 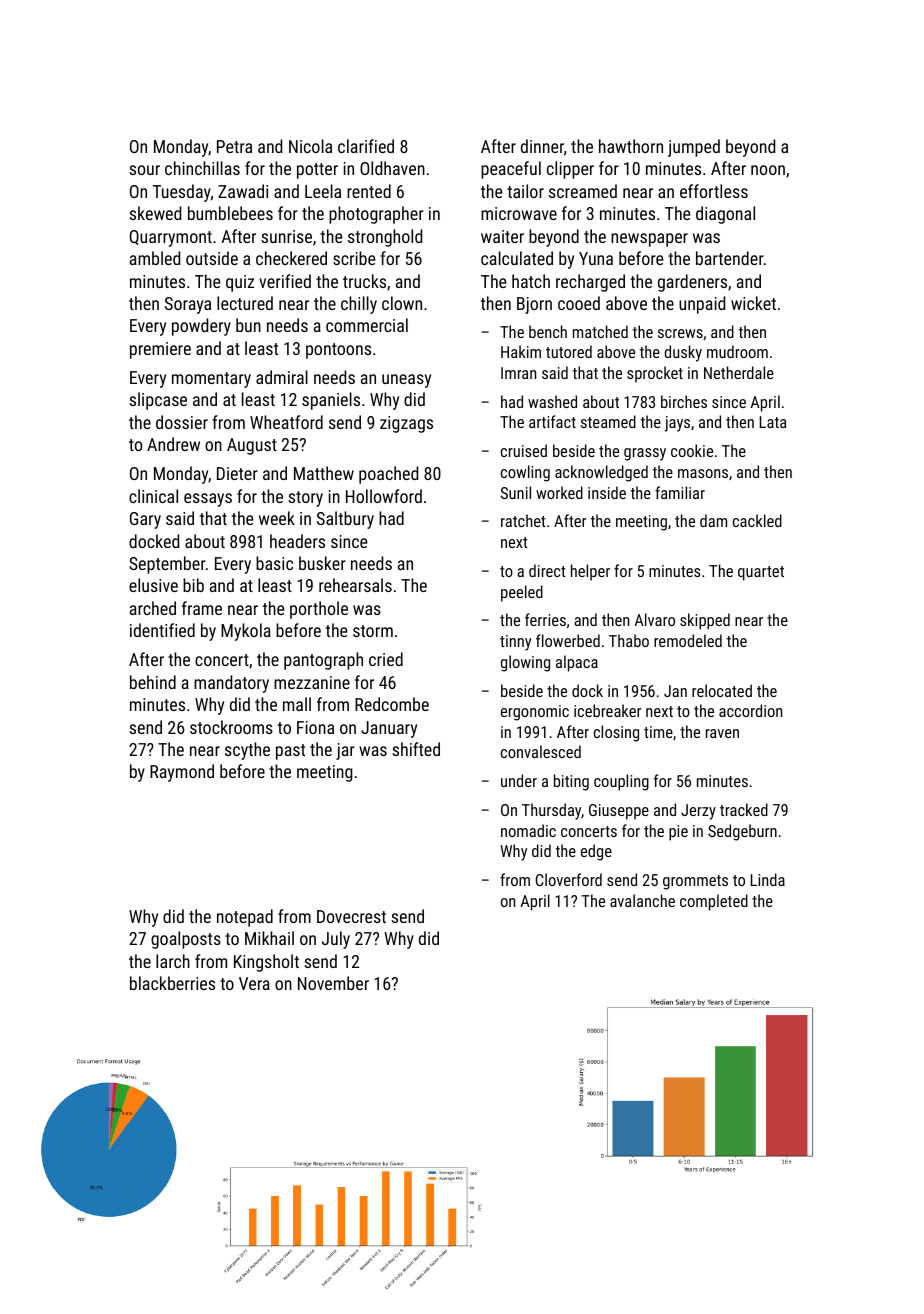 What do you see at coordinates (515, 643) in the document?
I see `tinny` at bounding box center [515, 643].
